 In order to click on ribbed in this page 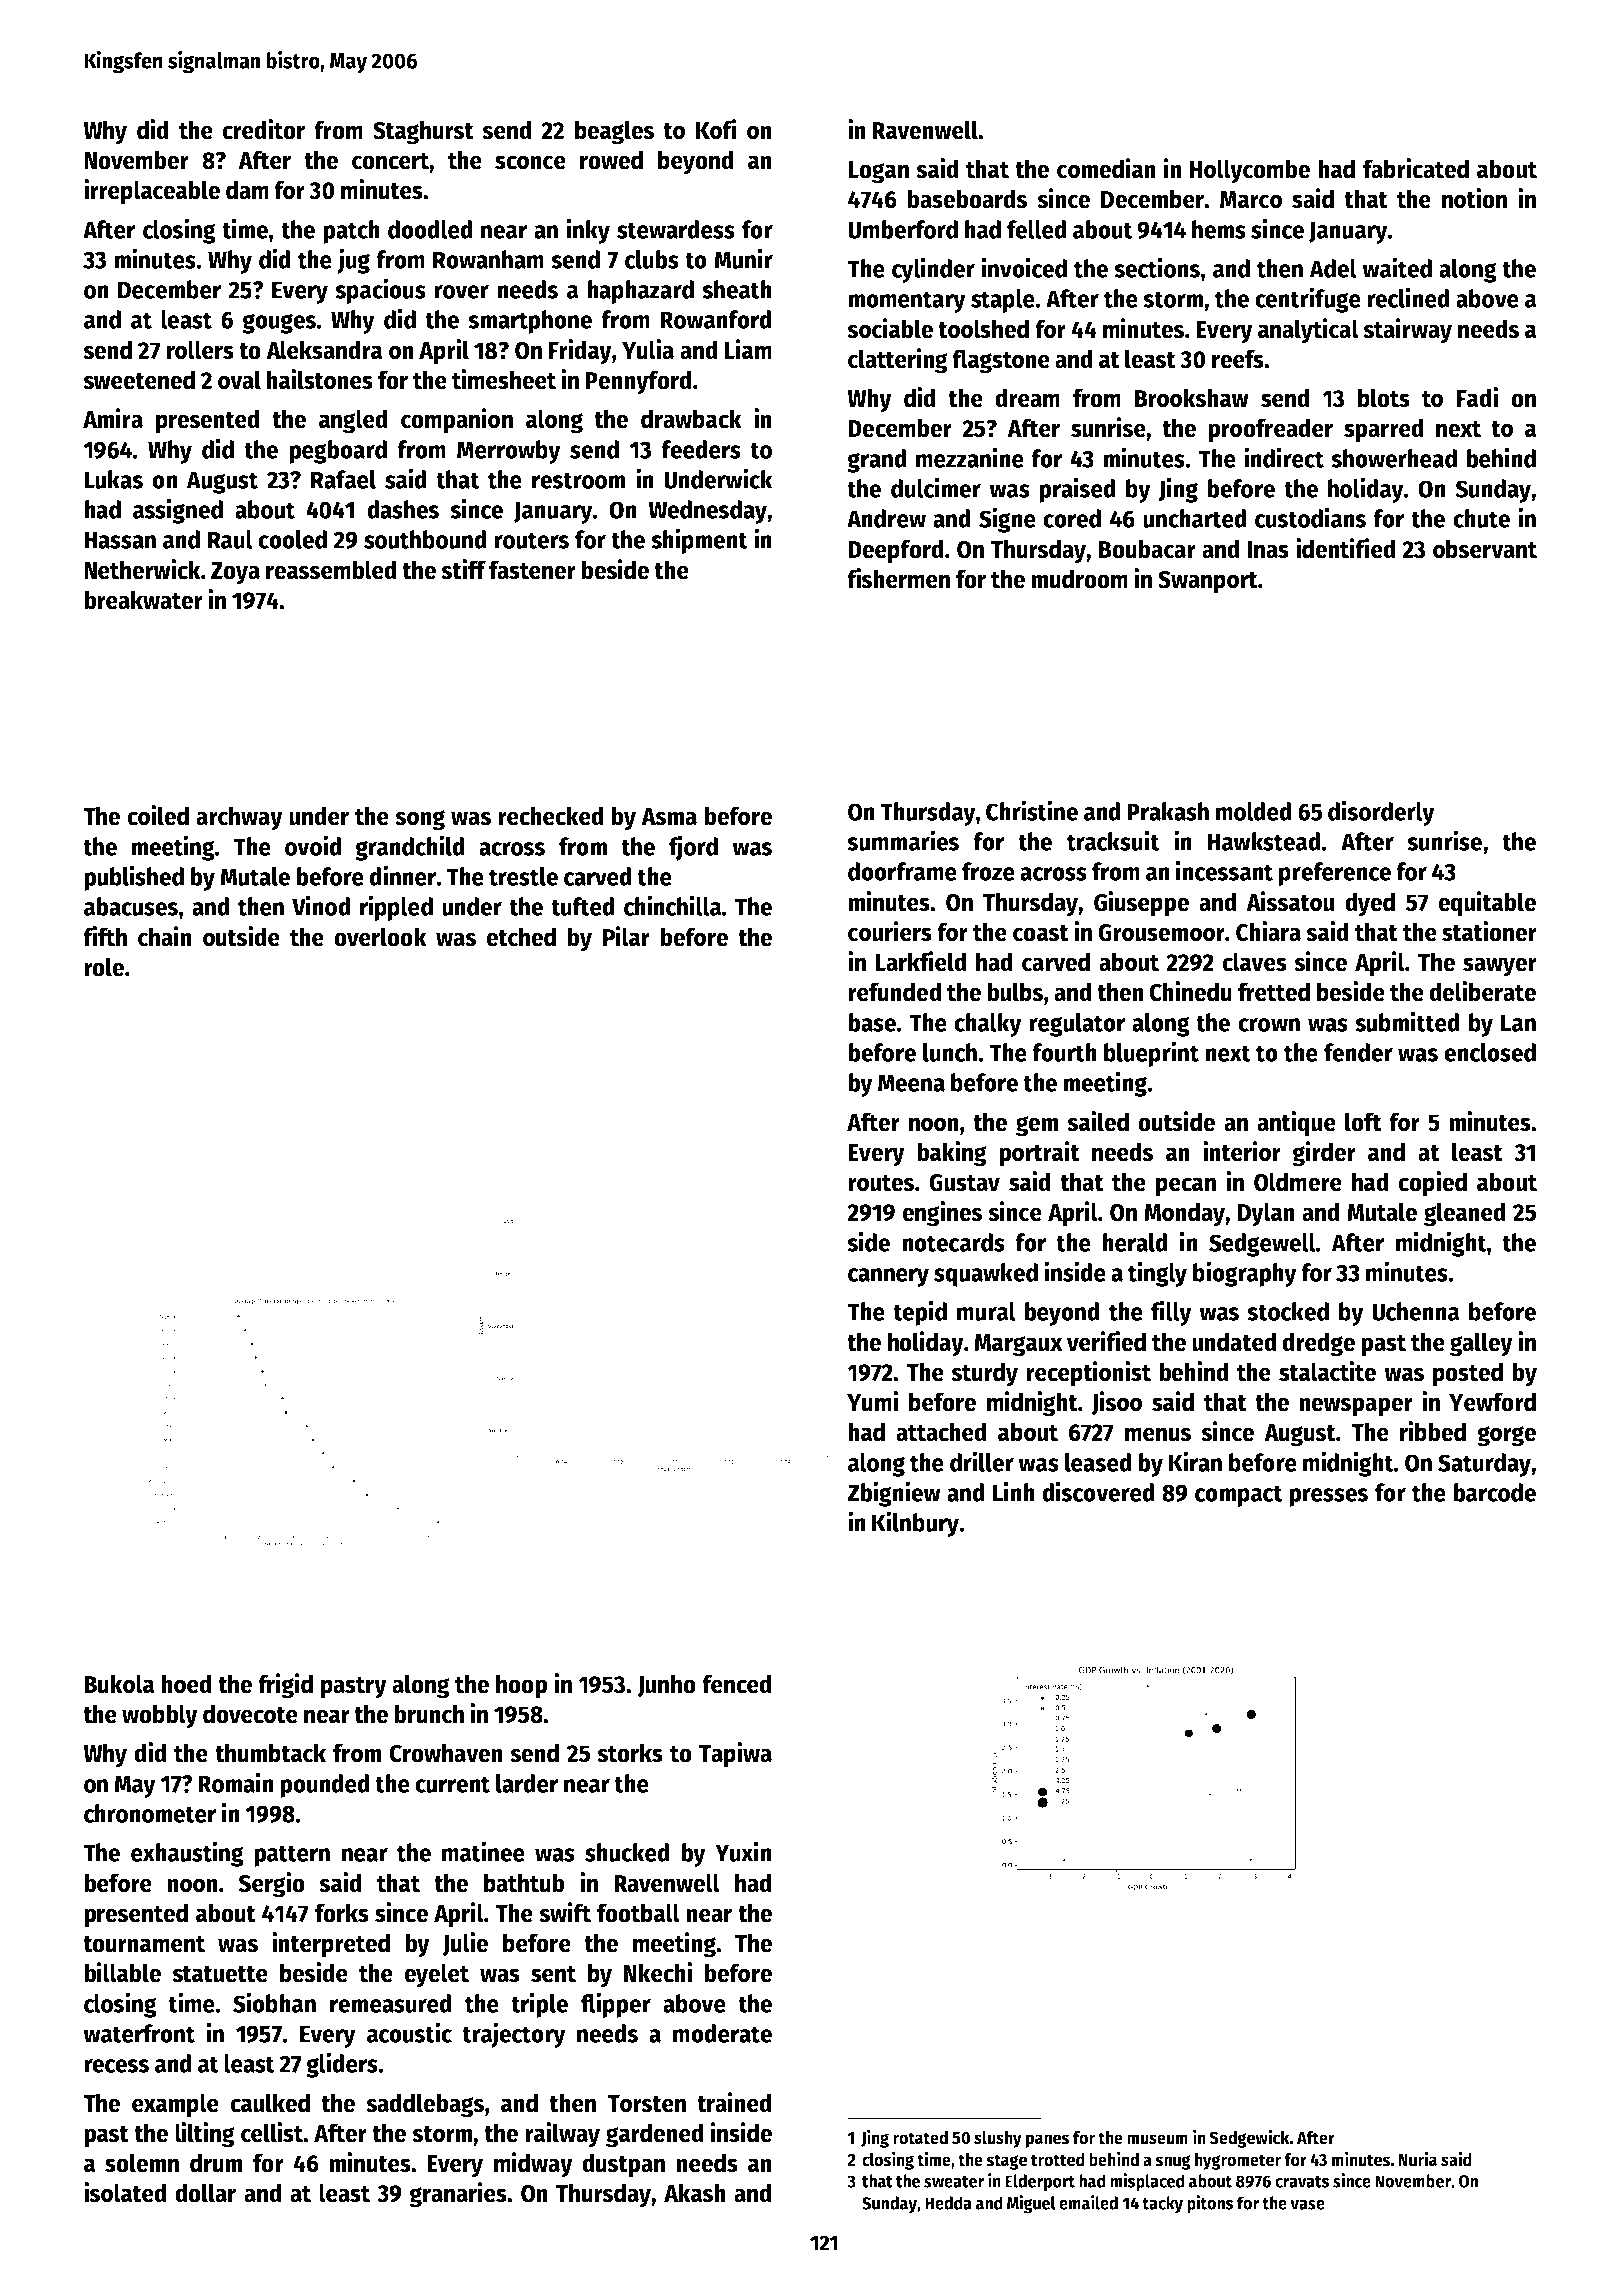, I will do `click(1433, 1431)`.
